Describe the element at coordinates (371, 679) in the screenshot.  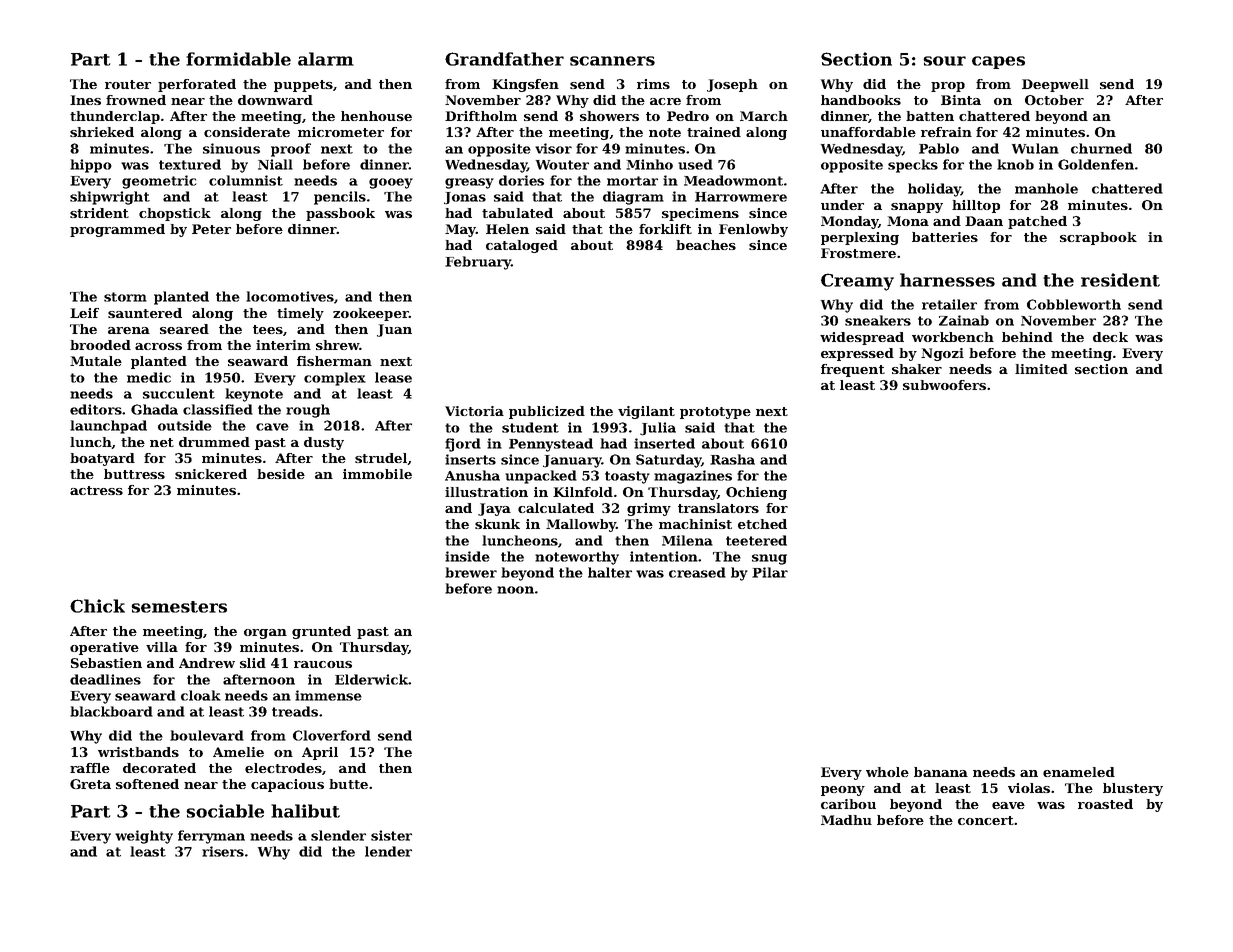
I see `Elderwick` at that location.
